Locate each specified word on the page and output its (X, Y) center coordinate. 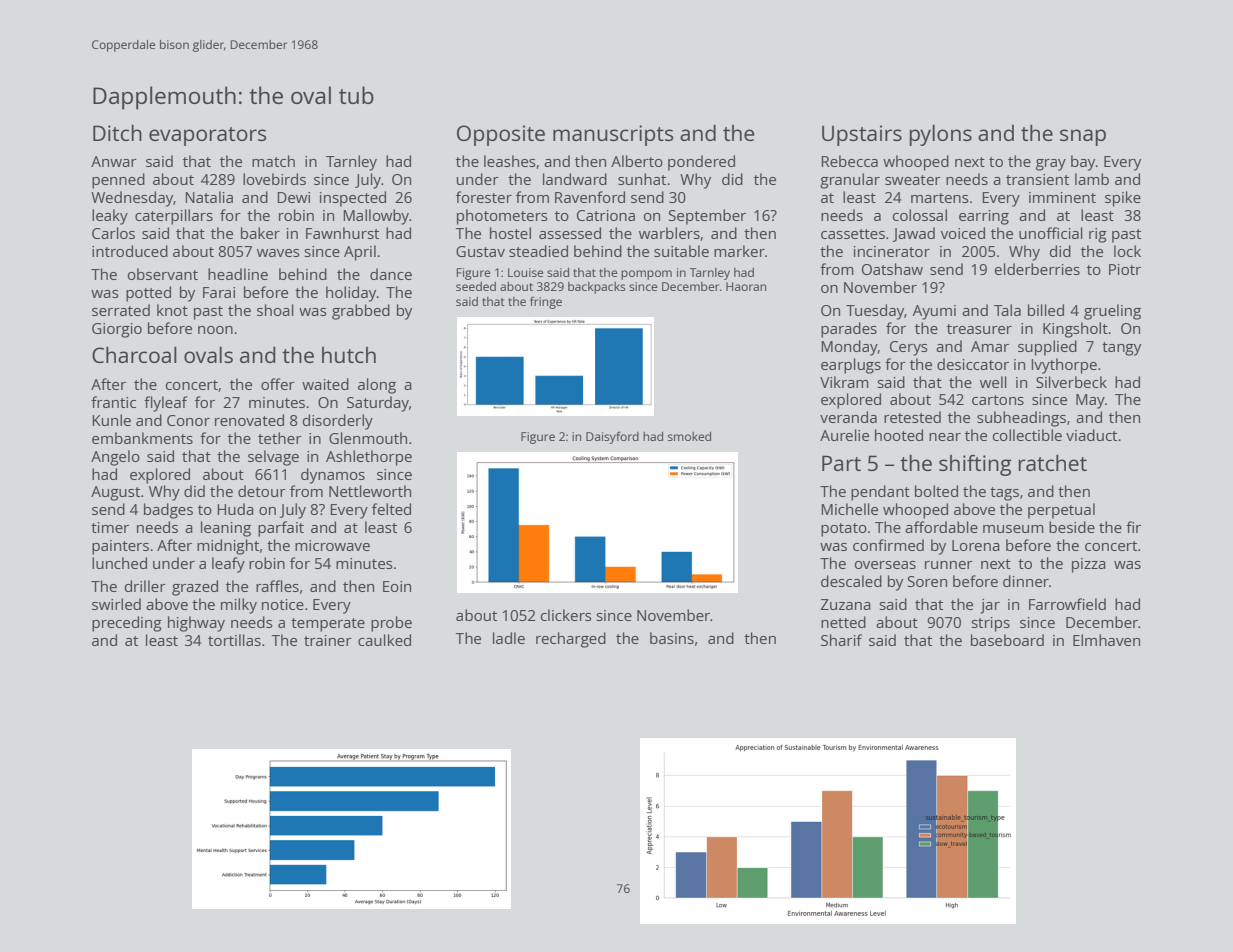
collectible (1027, 435)
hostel (510, 233)
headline (238, 274)
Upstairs (862, 135)
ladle (509, 638)
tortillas (234, 640)
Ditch (117, 132)
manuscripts (613, 135)
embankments (142, 438)
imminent (1062, 197)
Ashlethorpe (369, 458)
